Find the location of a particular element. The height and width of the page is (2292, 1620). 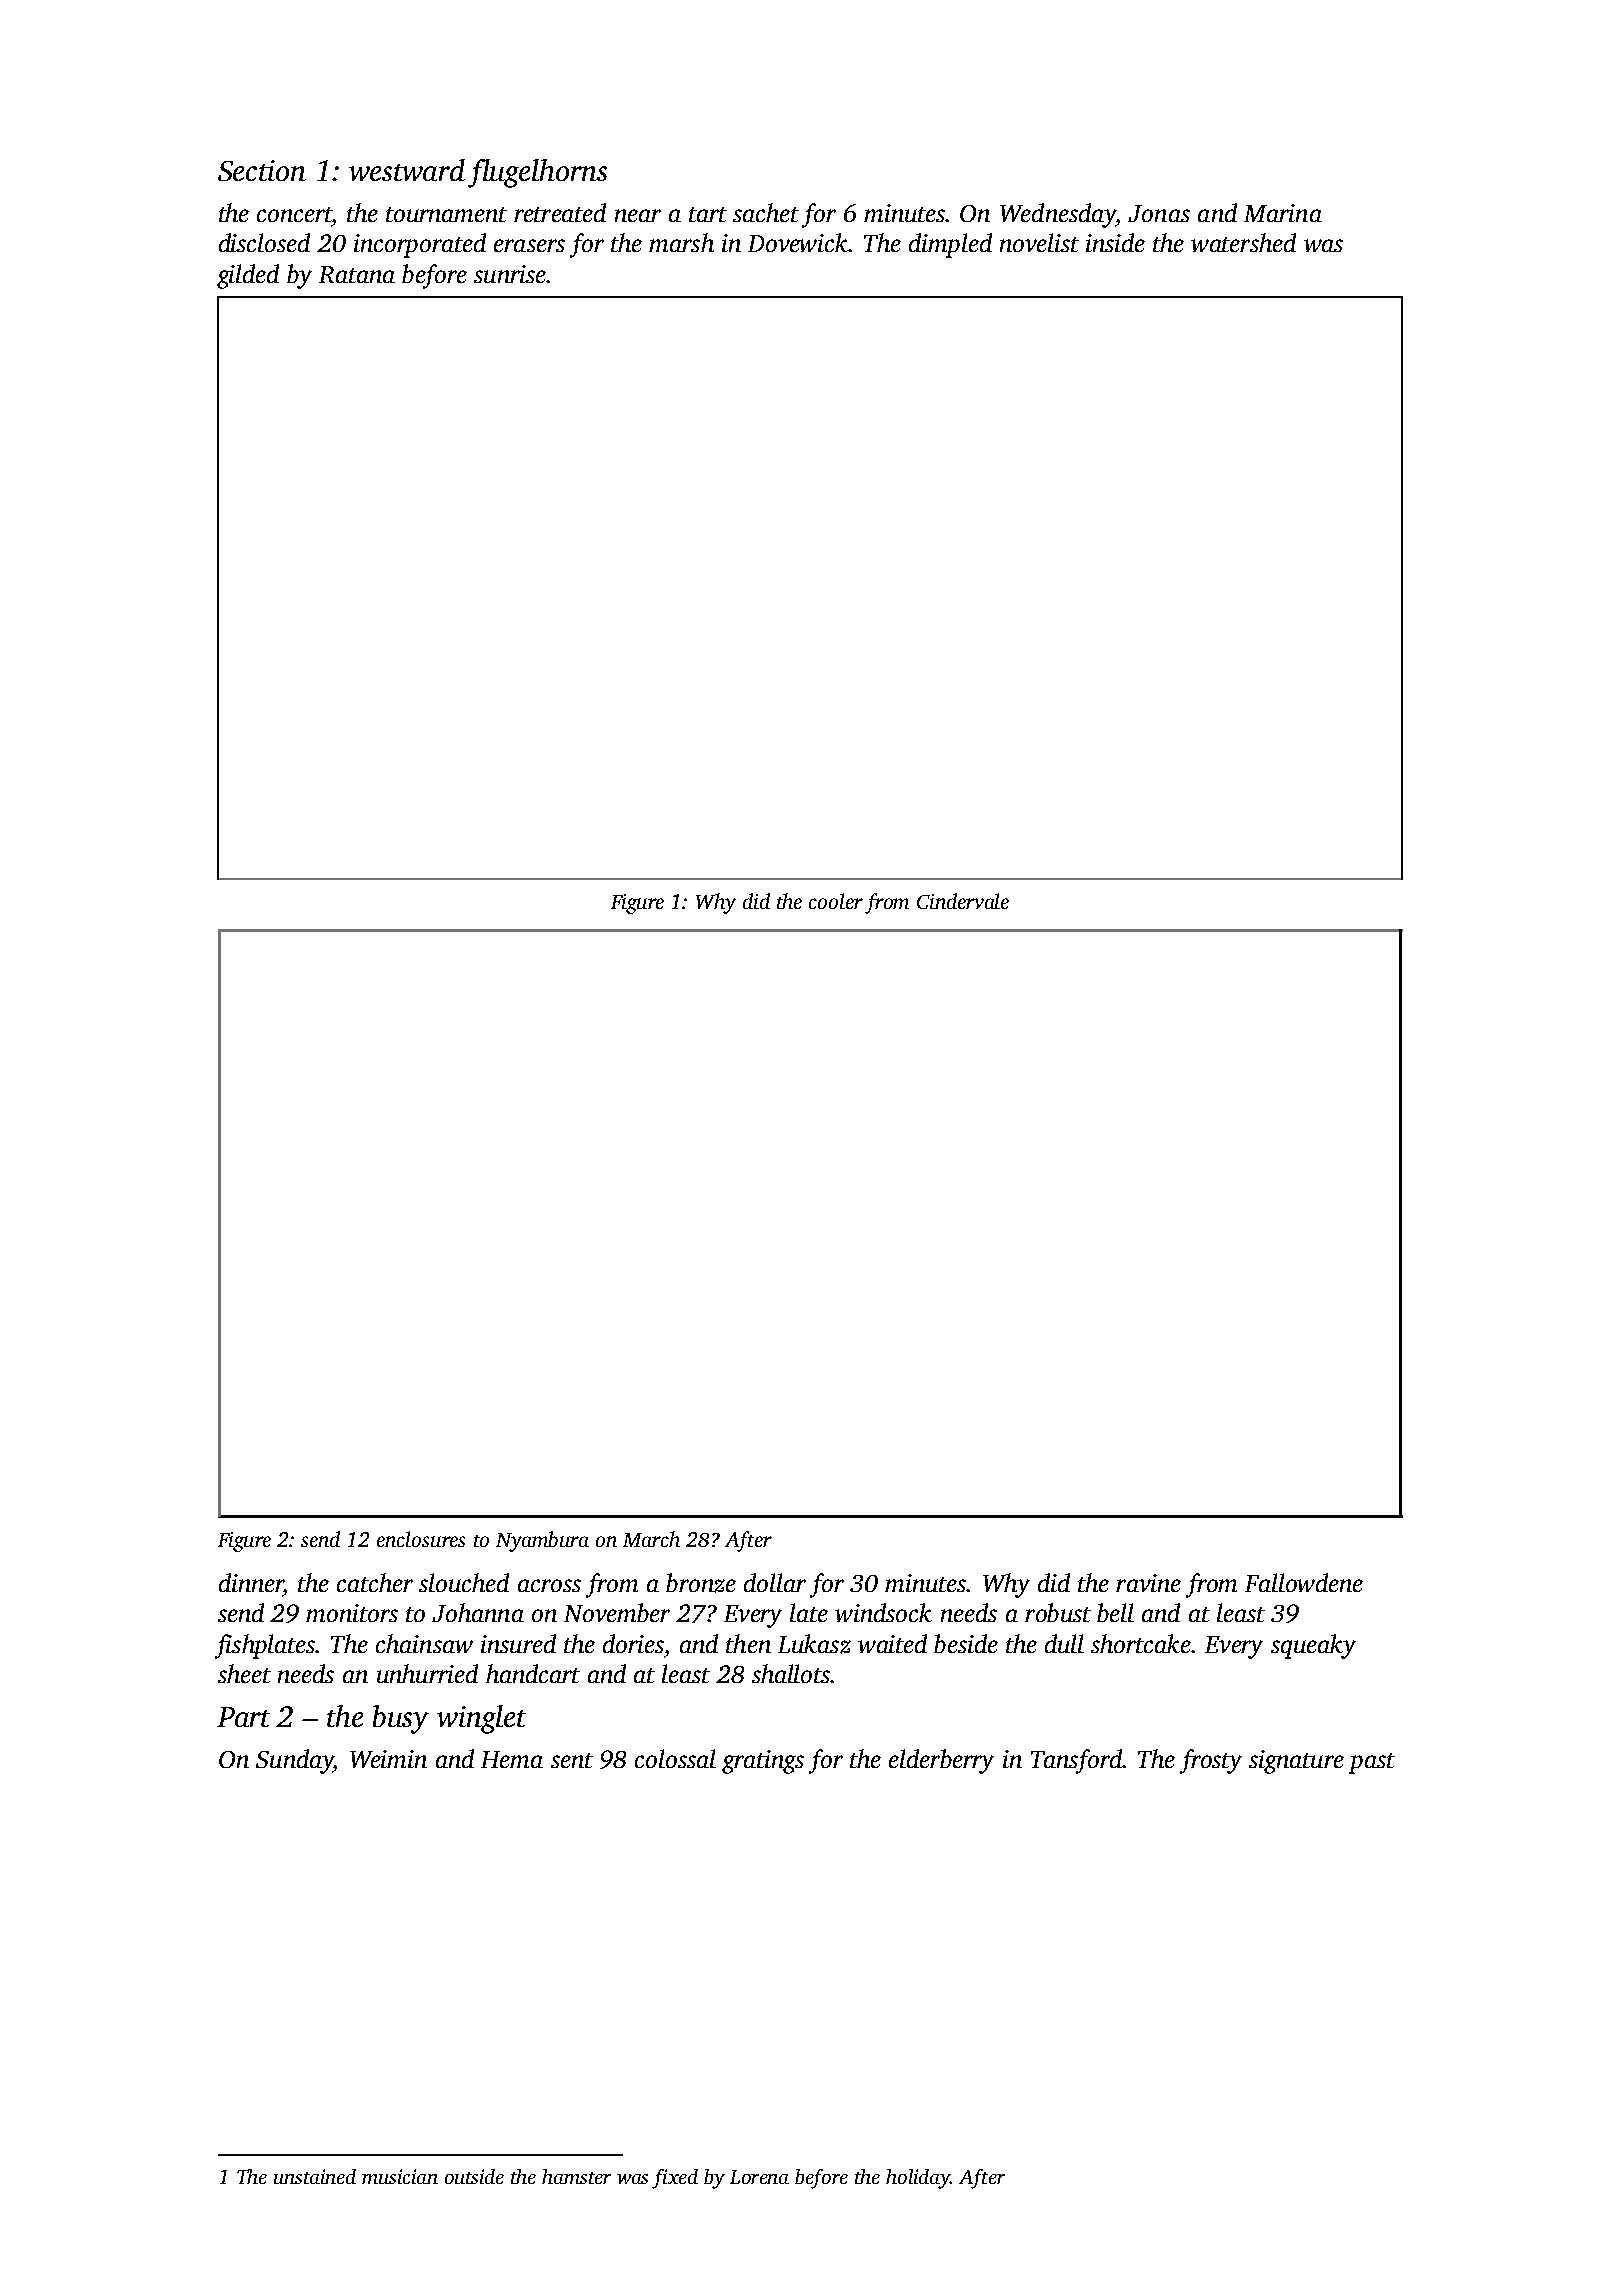

enclosures is located at coordinates (421, 1539).
